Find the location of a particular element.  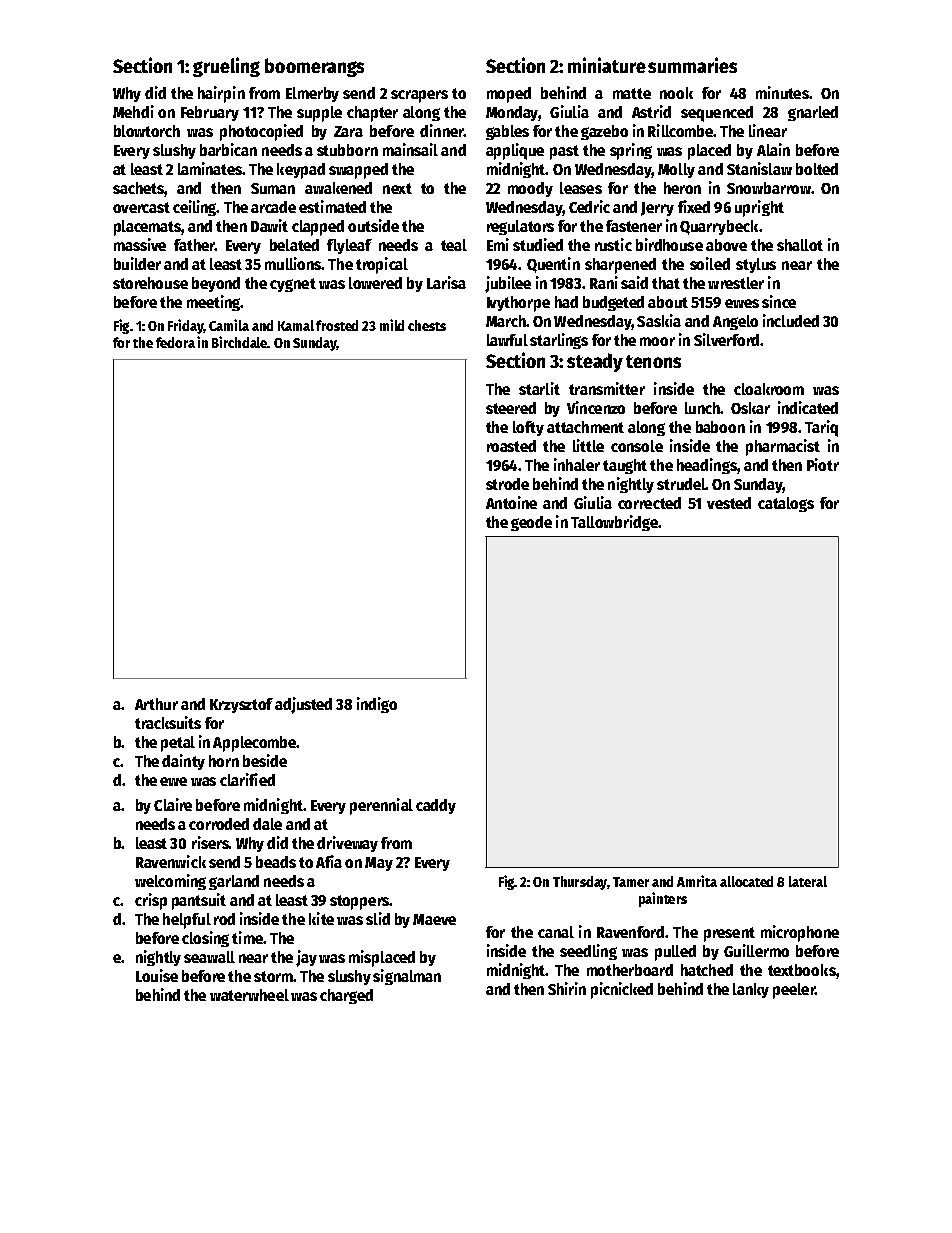

builder is located at coordinates (137, 263).
